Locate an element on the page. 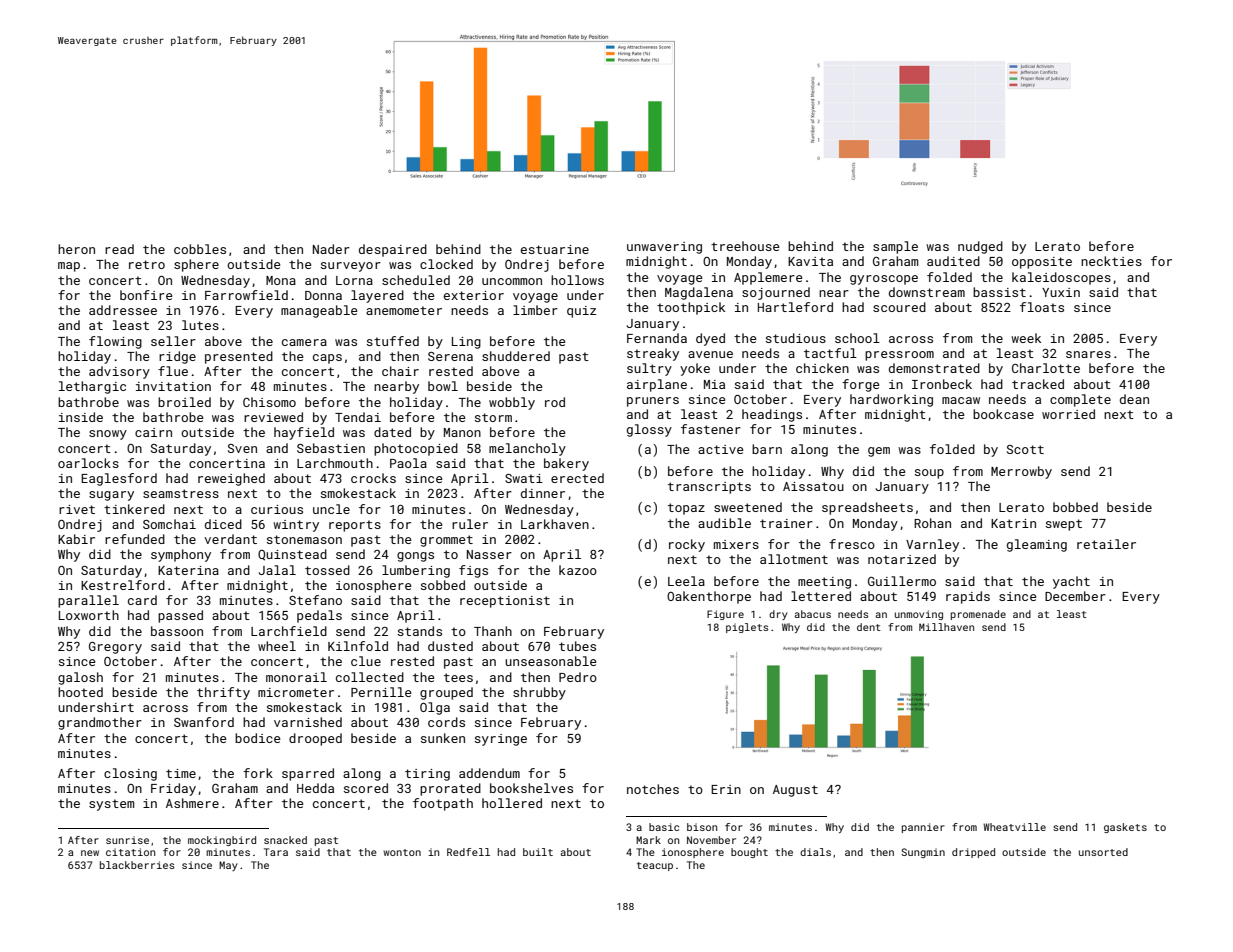  Sungmin is located at coordinates (923, 853).
